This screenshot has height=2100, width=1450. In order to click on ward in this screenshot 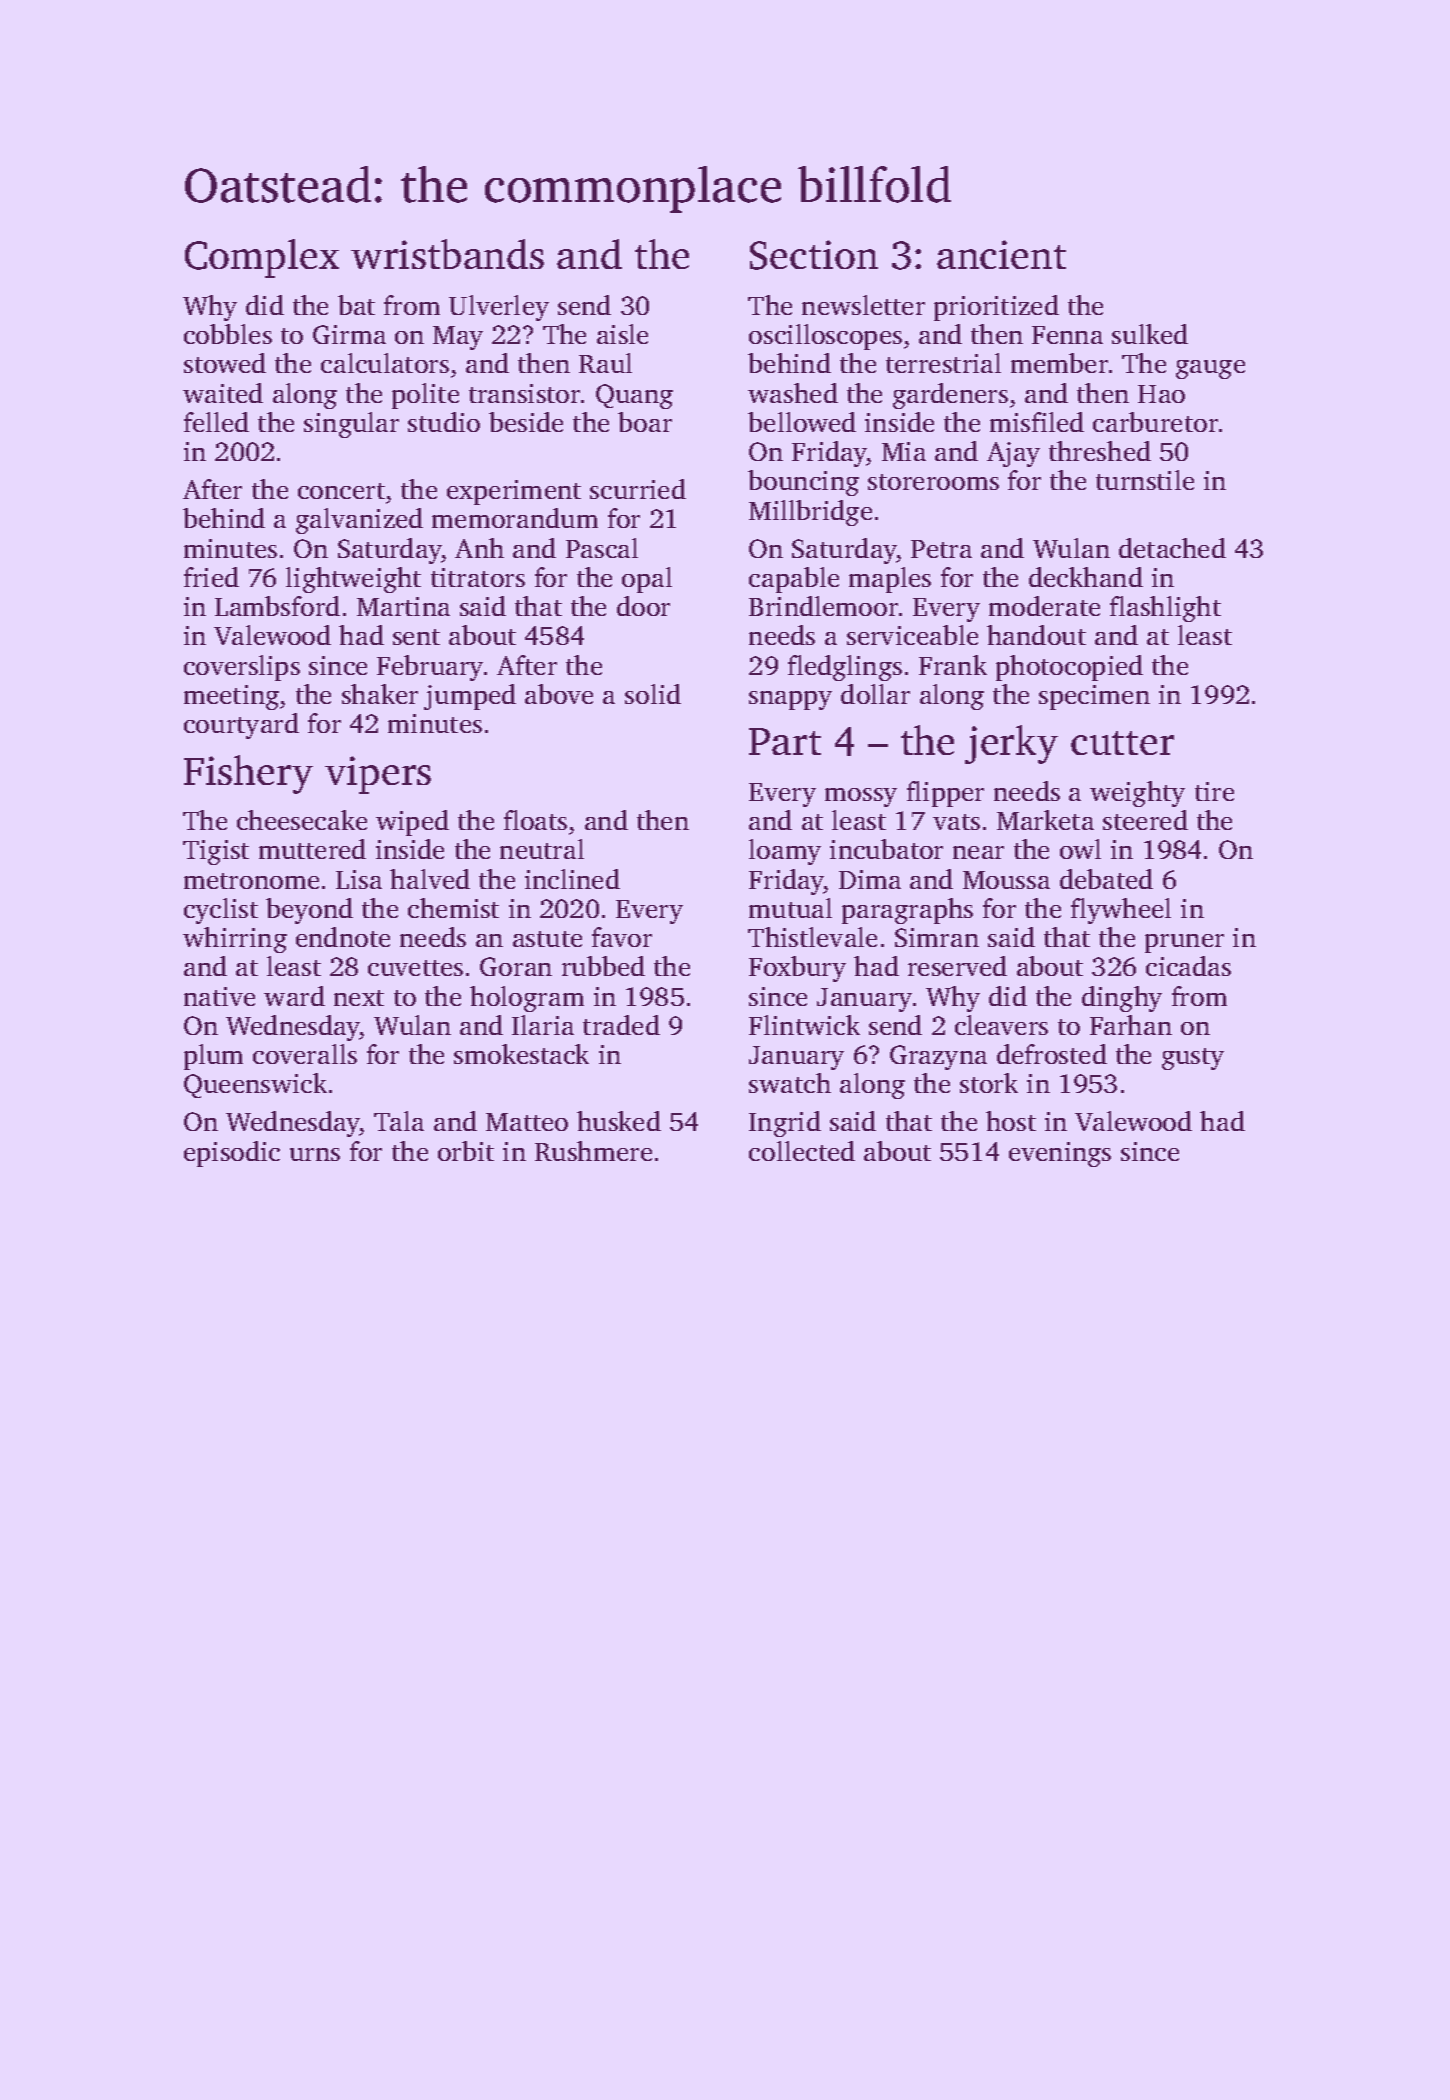, I will do `click(294, 996)`.
